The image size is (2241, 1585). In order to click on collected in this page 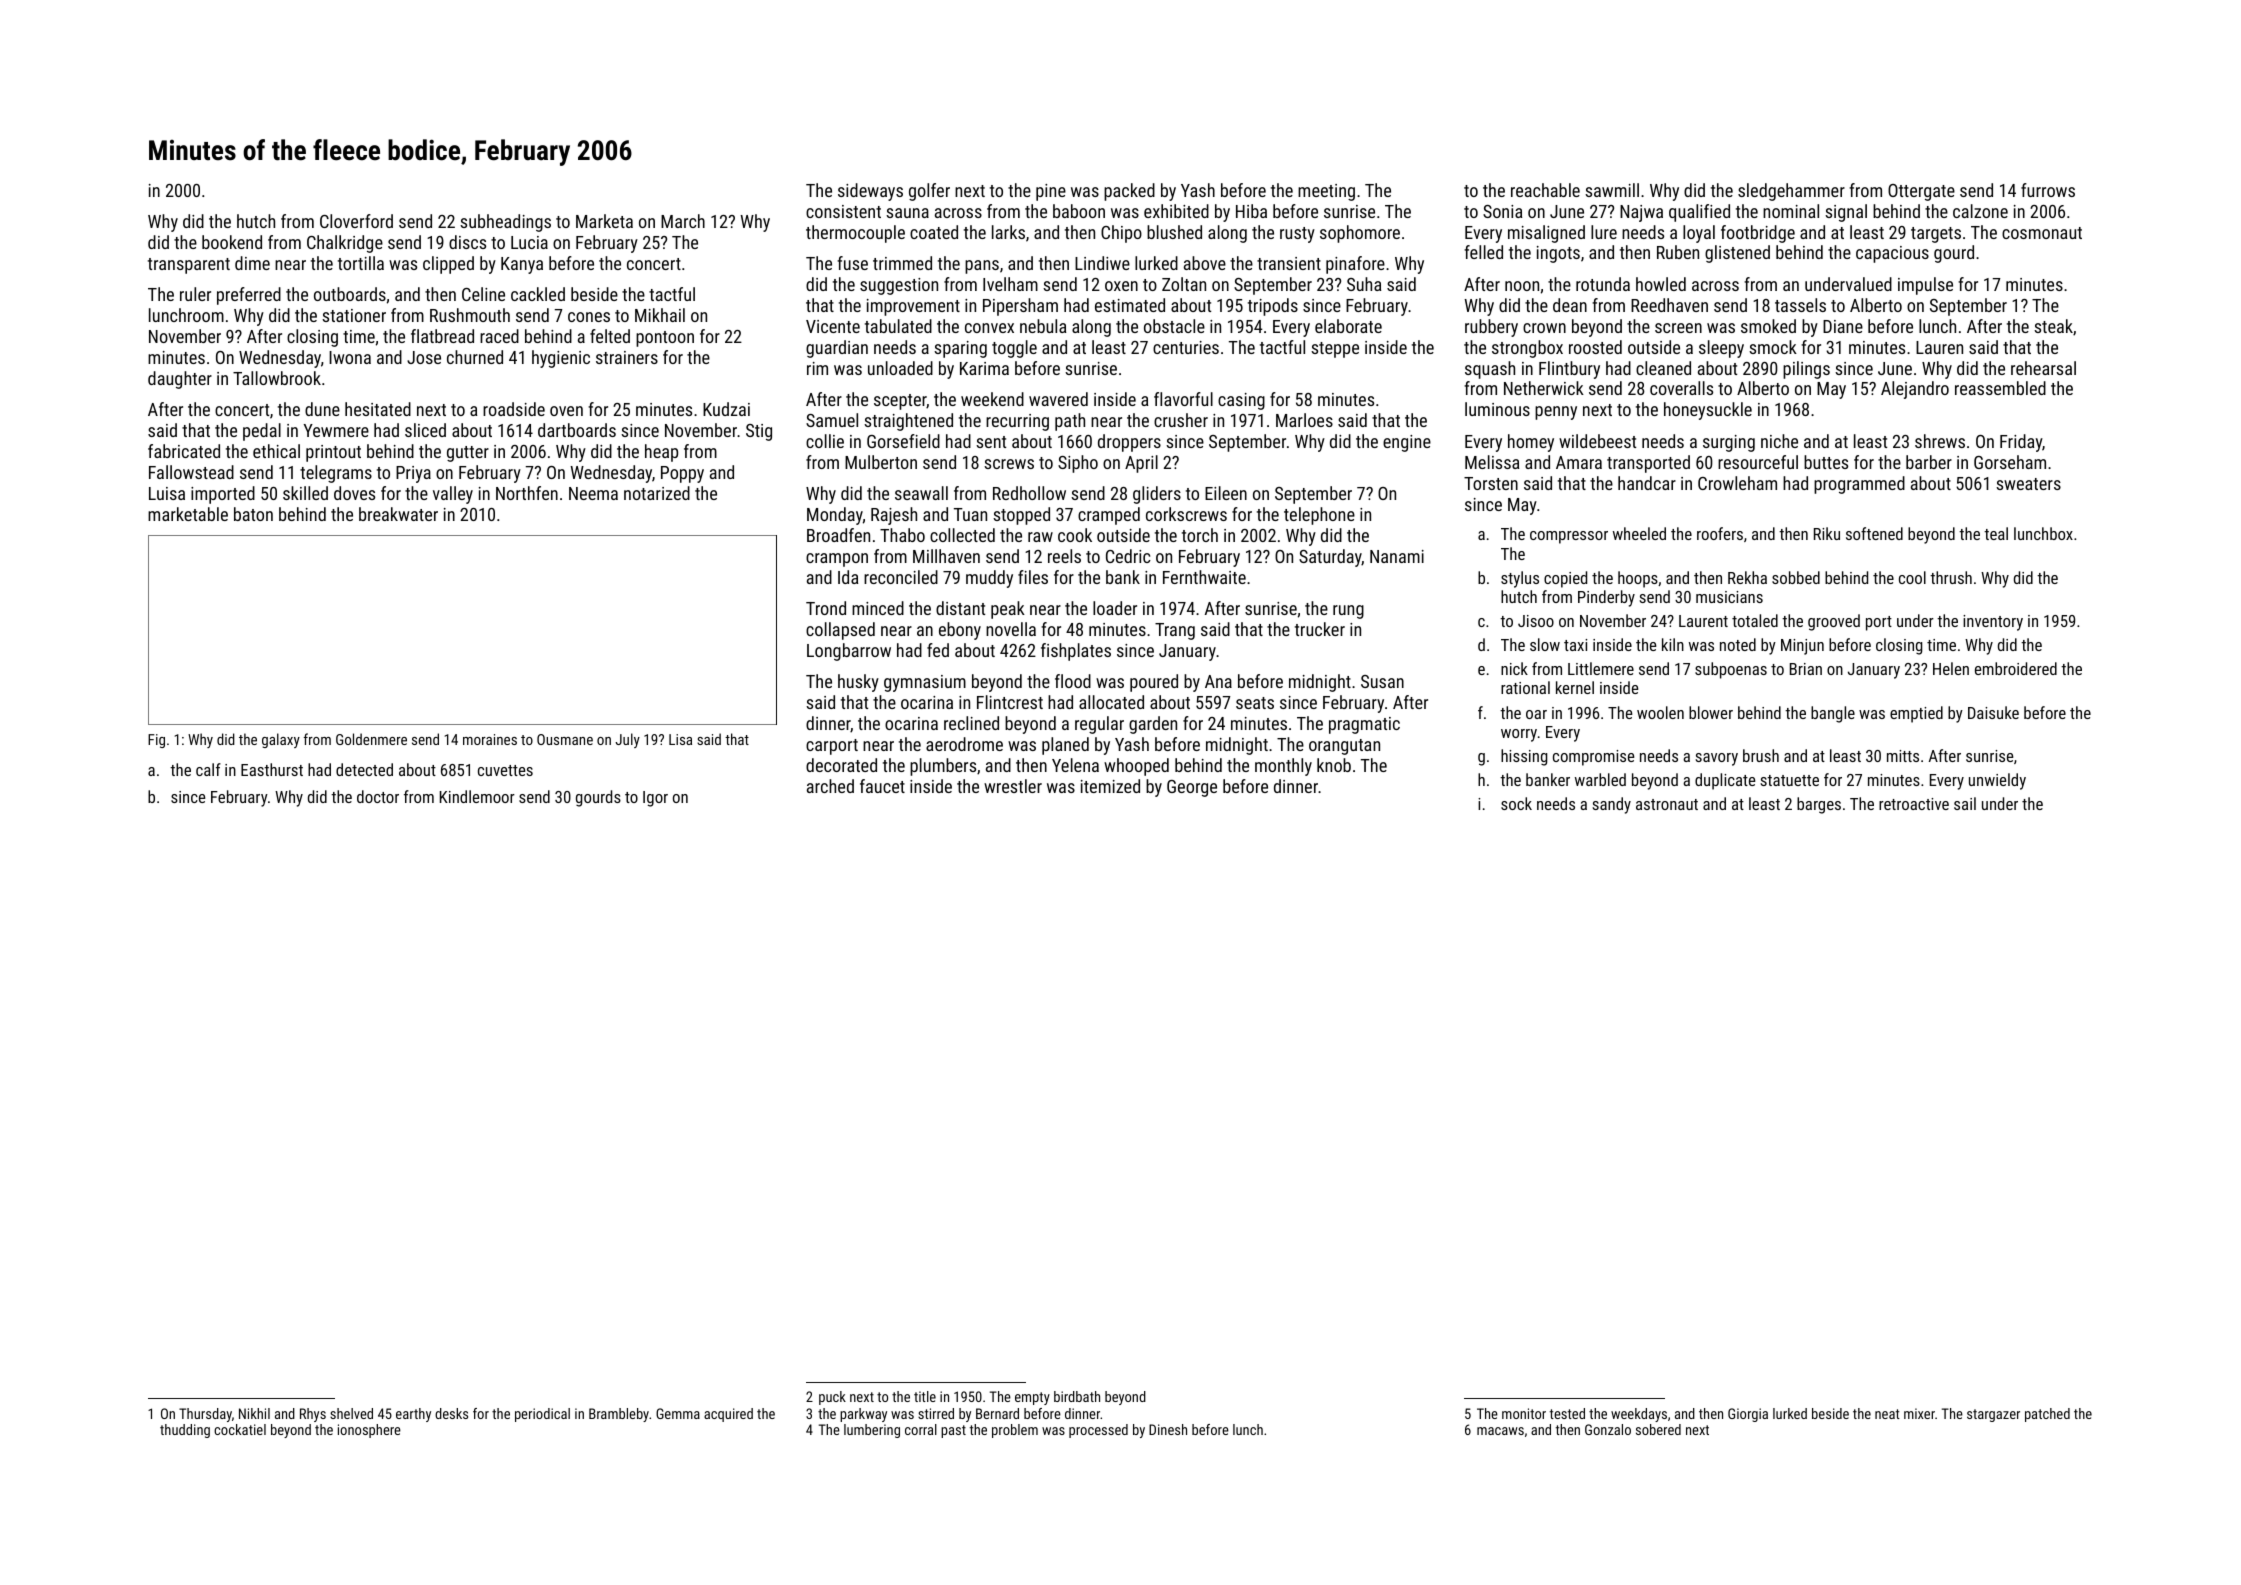, I will do `click(962, 535)`.
